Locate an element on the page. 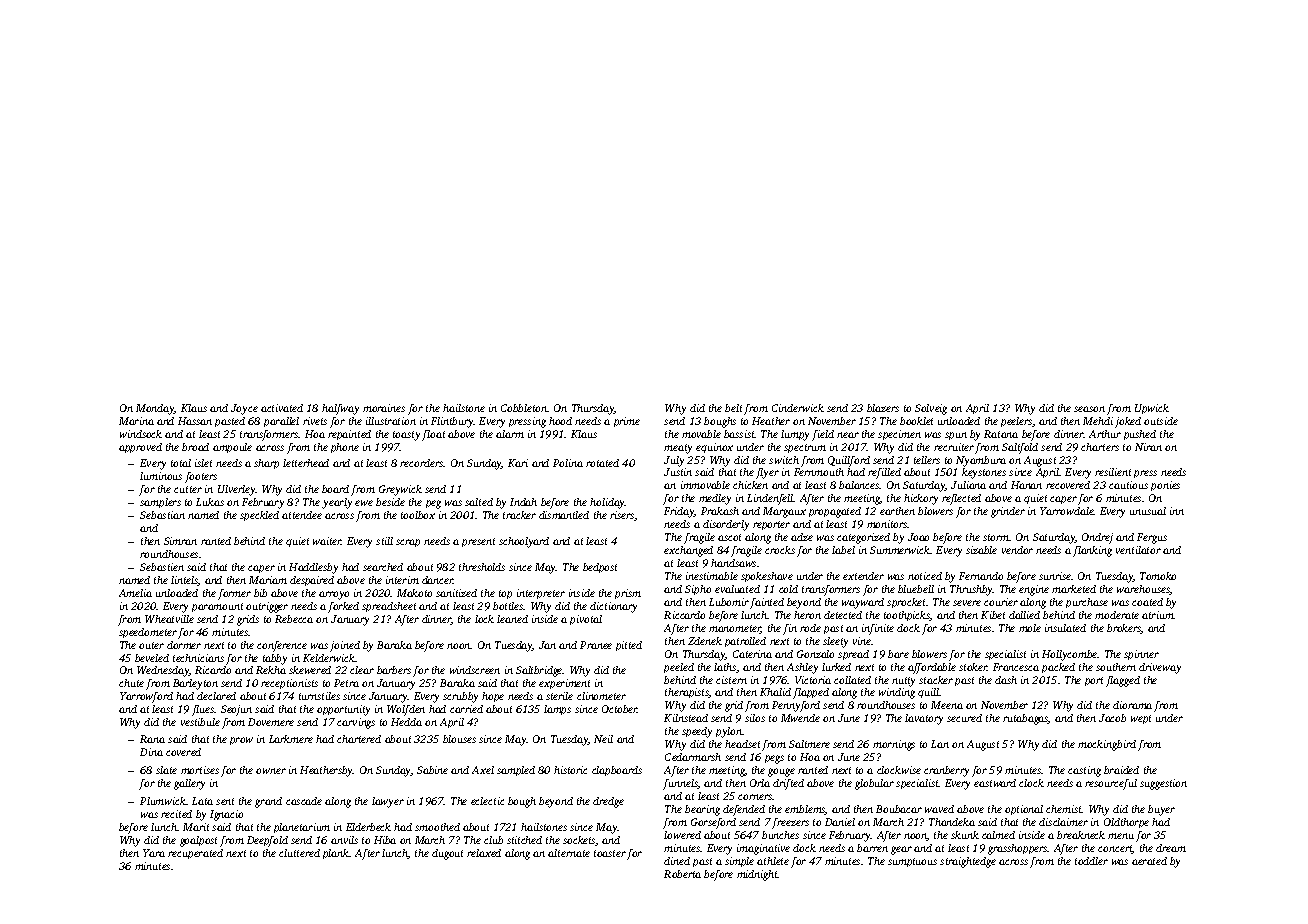 This image has width=1308, height=924. Lindenfell is located at coordinates (770, 499).
